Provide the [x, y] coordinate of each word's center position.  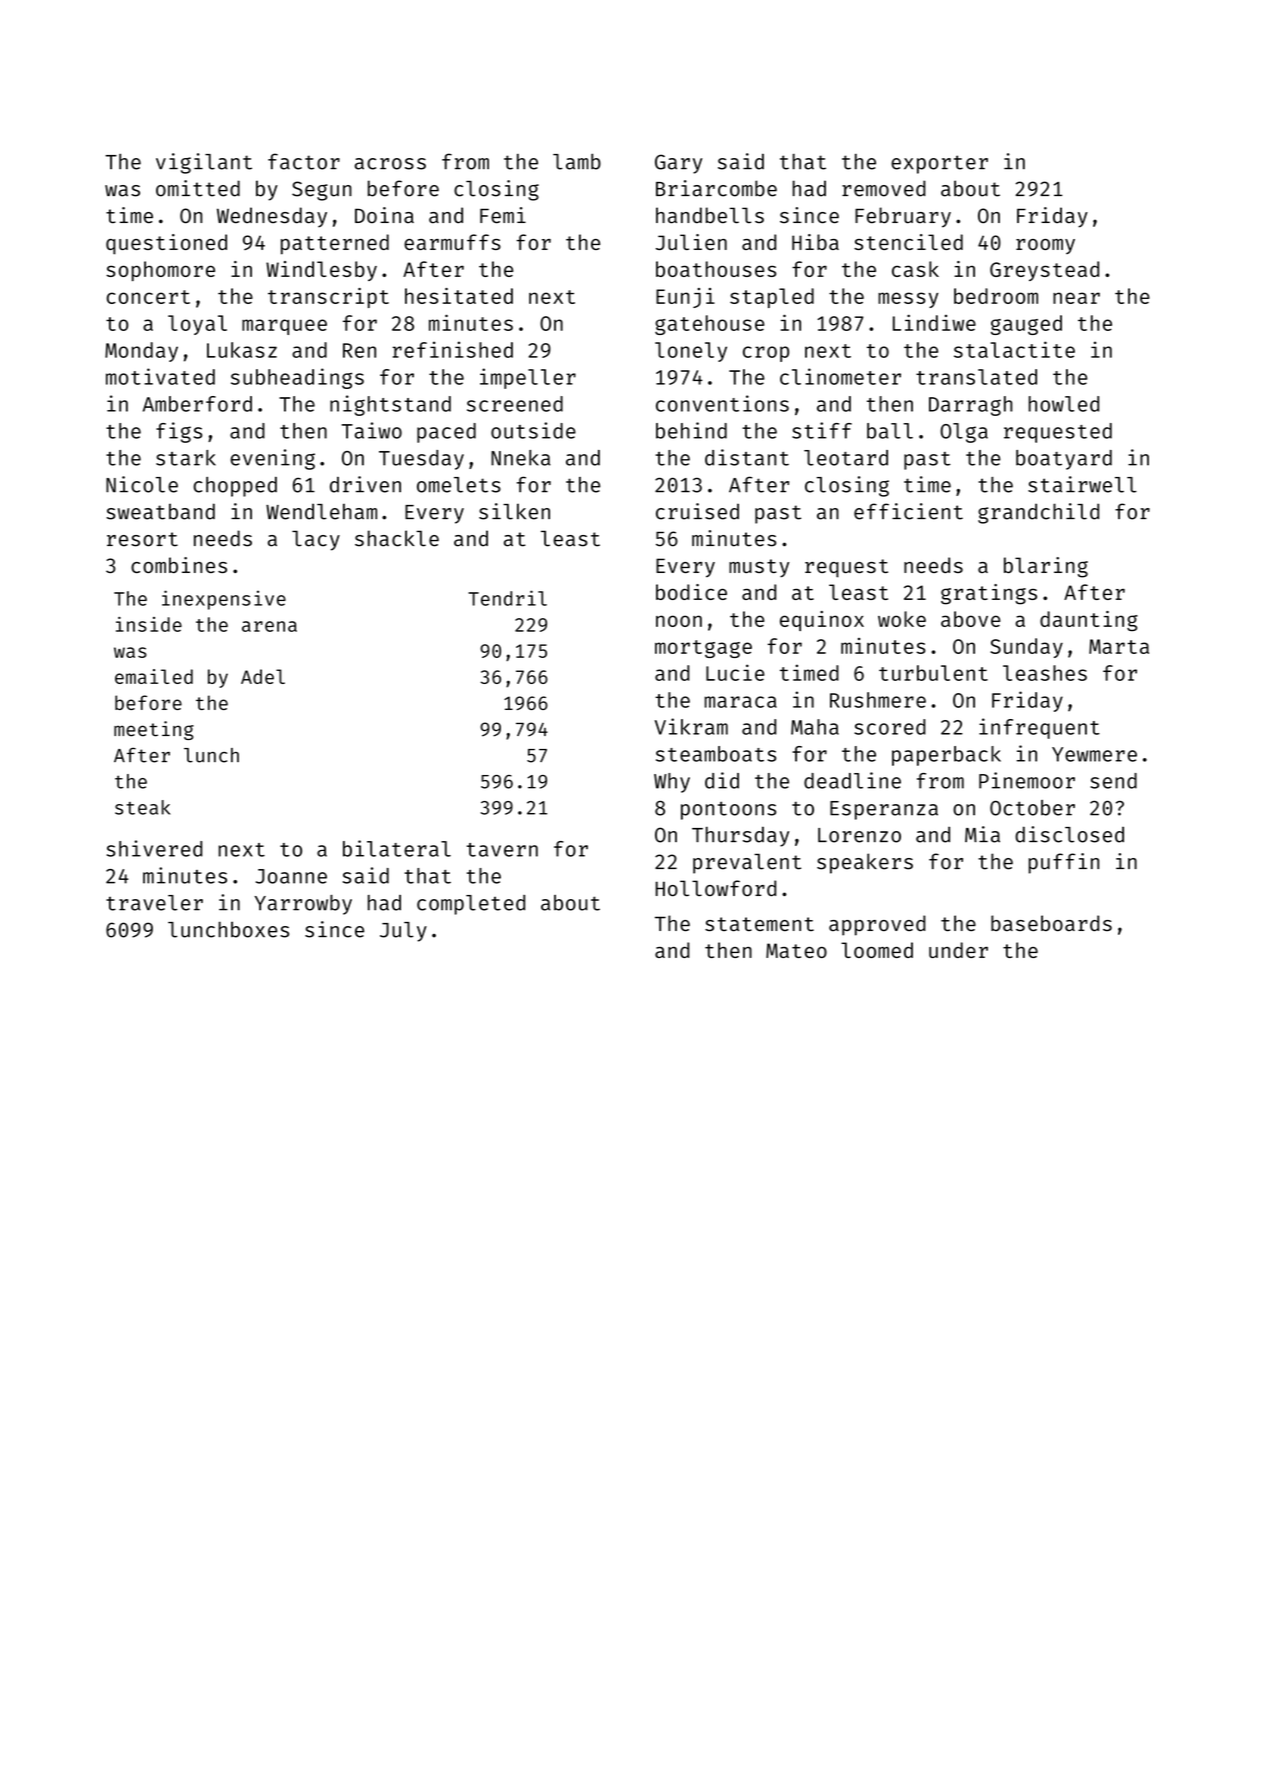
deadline [852, 780]
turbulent [933, 673]
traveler [154, 903]
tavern [502, 850]
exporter [939, 164]
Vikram [691, 726]
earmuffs [452, 242]
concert [148, 297]
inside [149, 624]
